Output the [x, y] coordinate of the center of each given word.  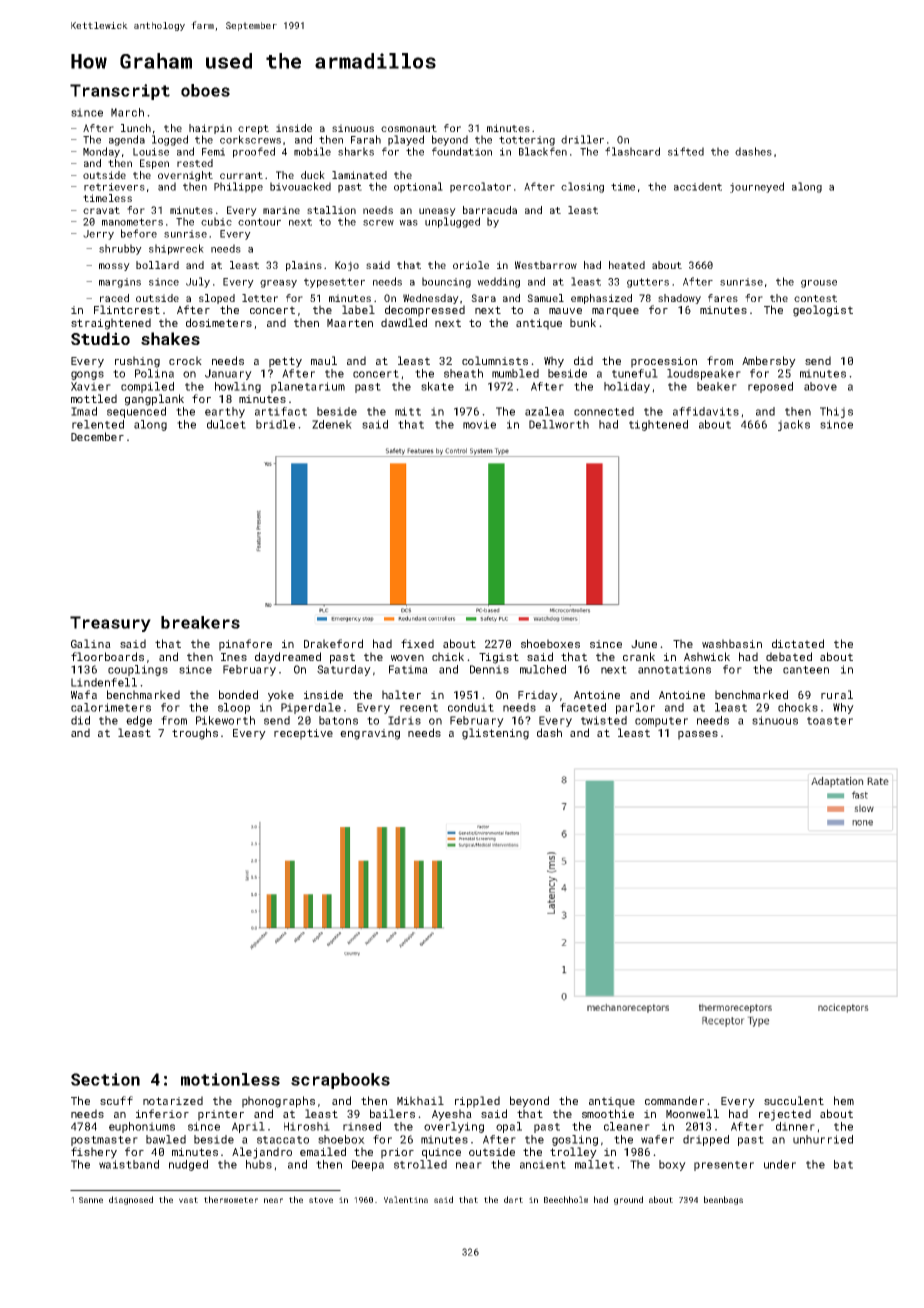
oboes [205, 90]
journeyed [757, 187]
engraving [370, 734]
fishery [94, 1153]
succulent [794, 1100]
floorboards [107, 656]
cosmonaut [409, 128]
